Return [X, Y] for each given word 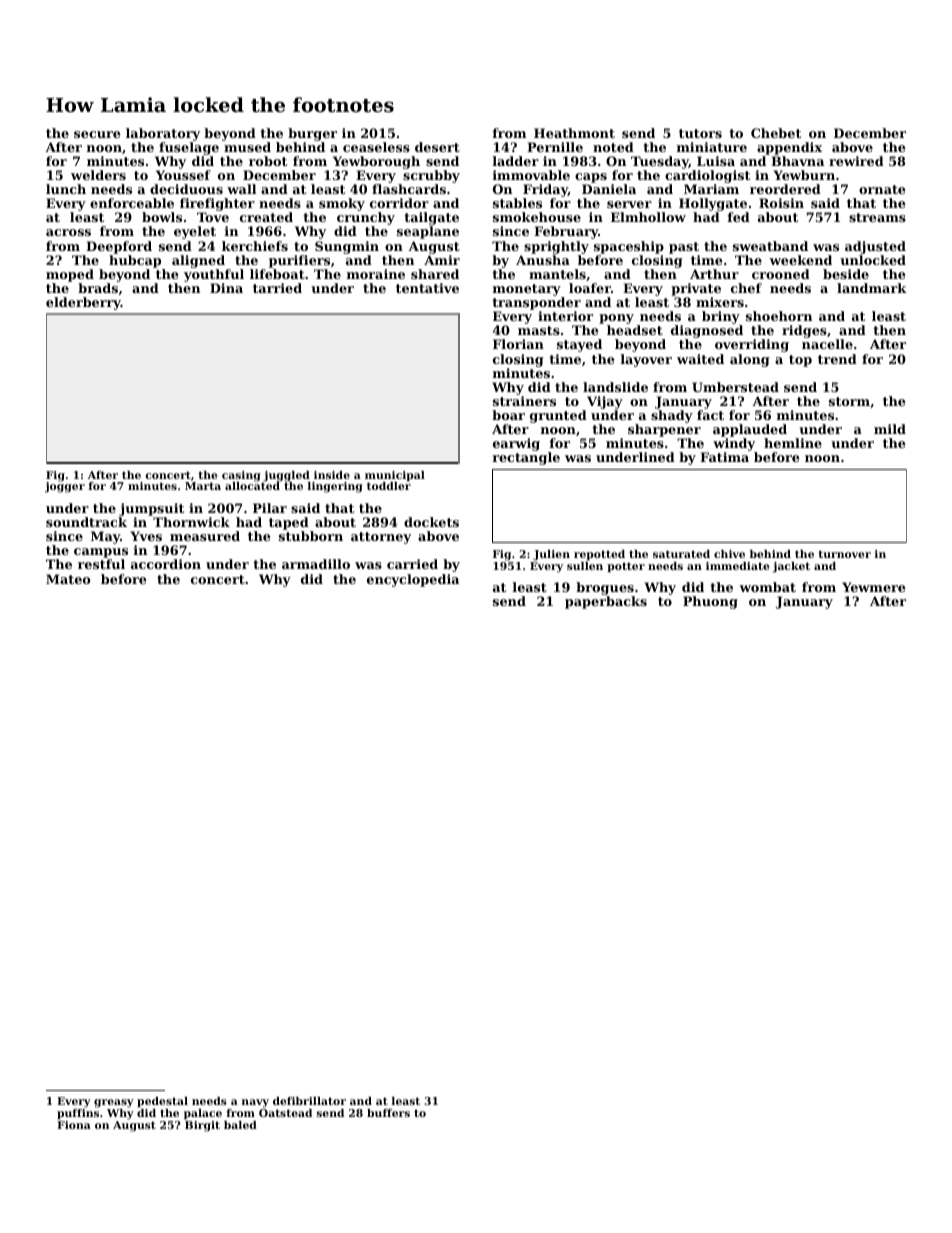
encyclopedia [413, 580]
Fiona [74, 1125]
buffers [388, 1113]
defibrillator [309, 1101]
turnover [844, 554]
